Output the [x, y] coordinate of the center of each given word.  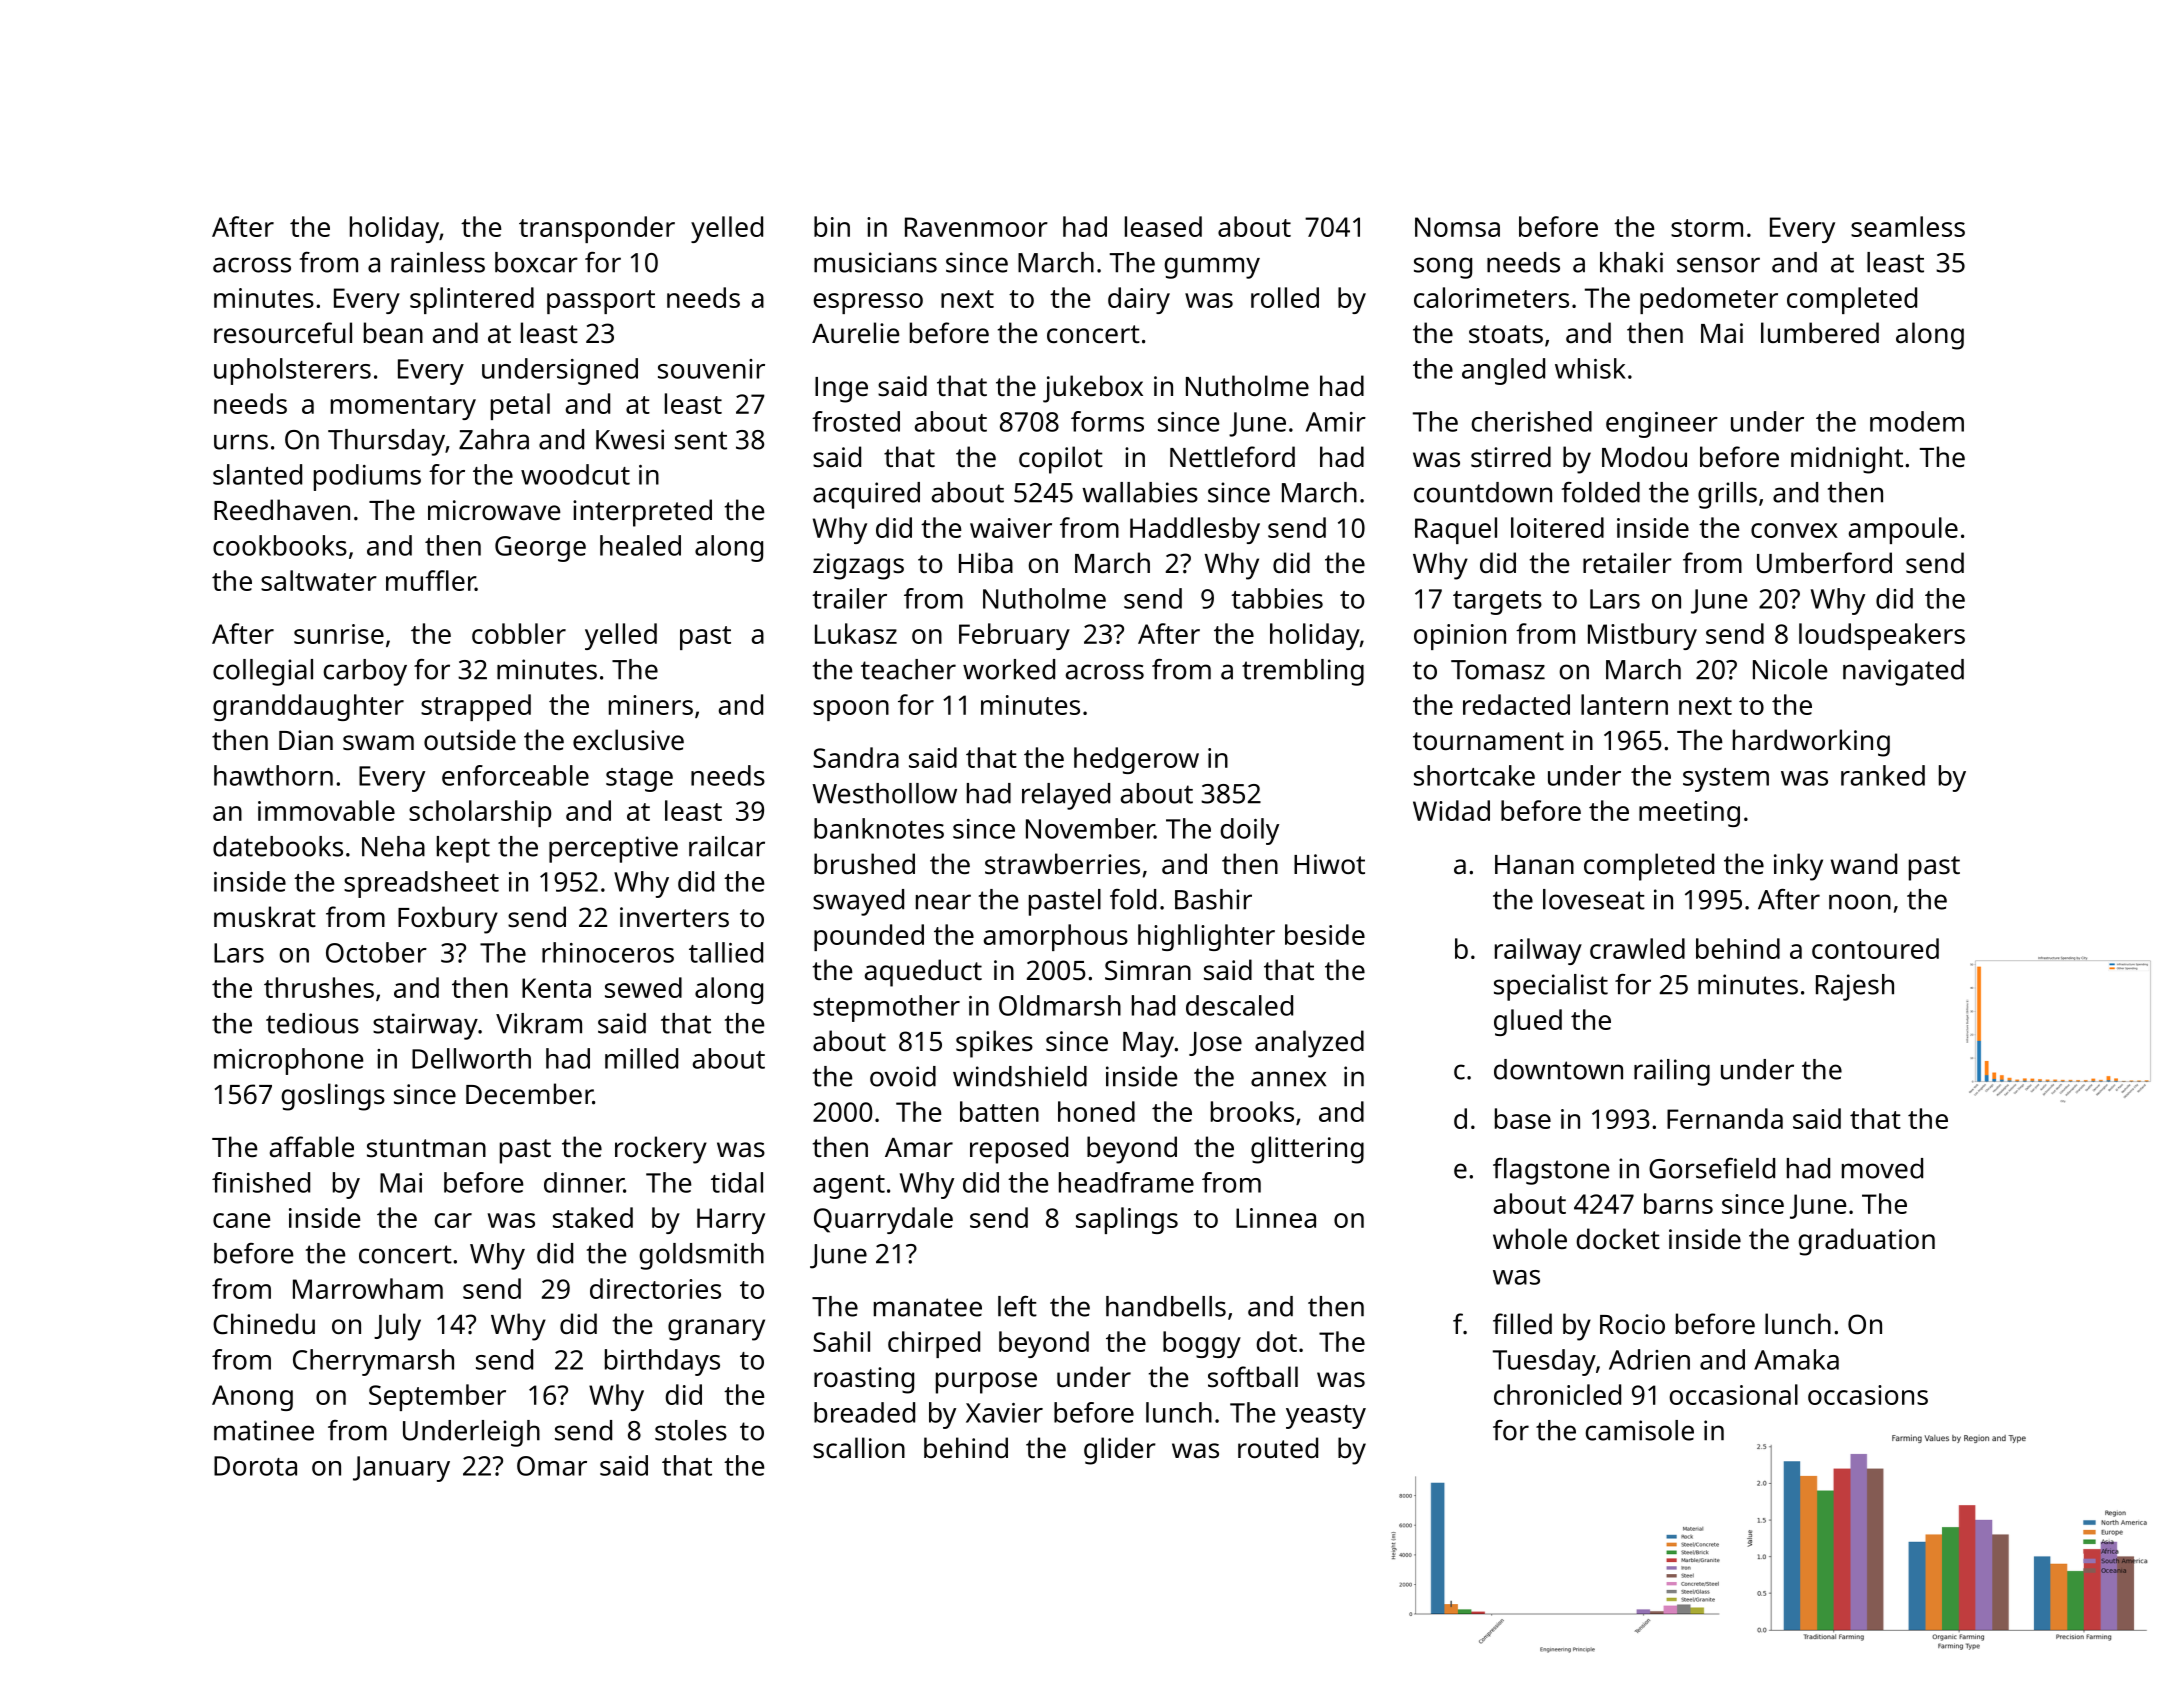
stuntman [426, 1148]
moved [1882, 1168]
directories [655, 1288]
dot [1276, 1341]
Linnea [1276, 1218]
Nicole [1790, 669]
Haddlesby [1195, 530]
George [540, 549]
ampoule [1903, 530]
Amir [1336, 422]
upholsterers [292, 371]
